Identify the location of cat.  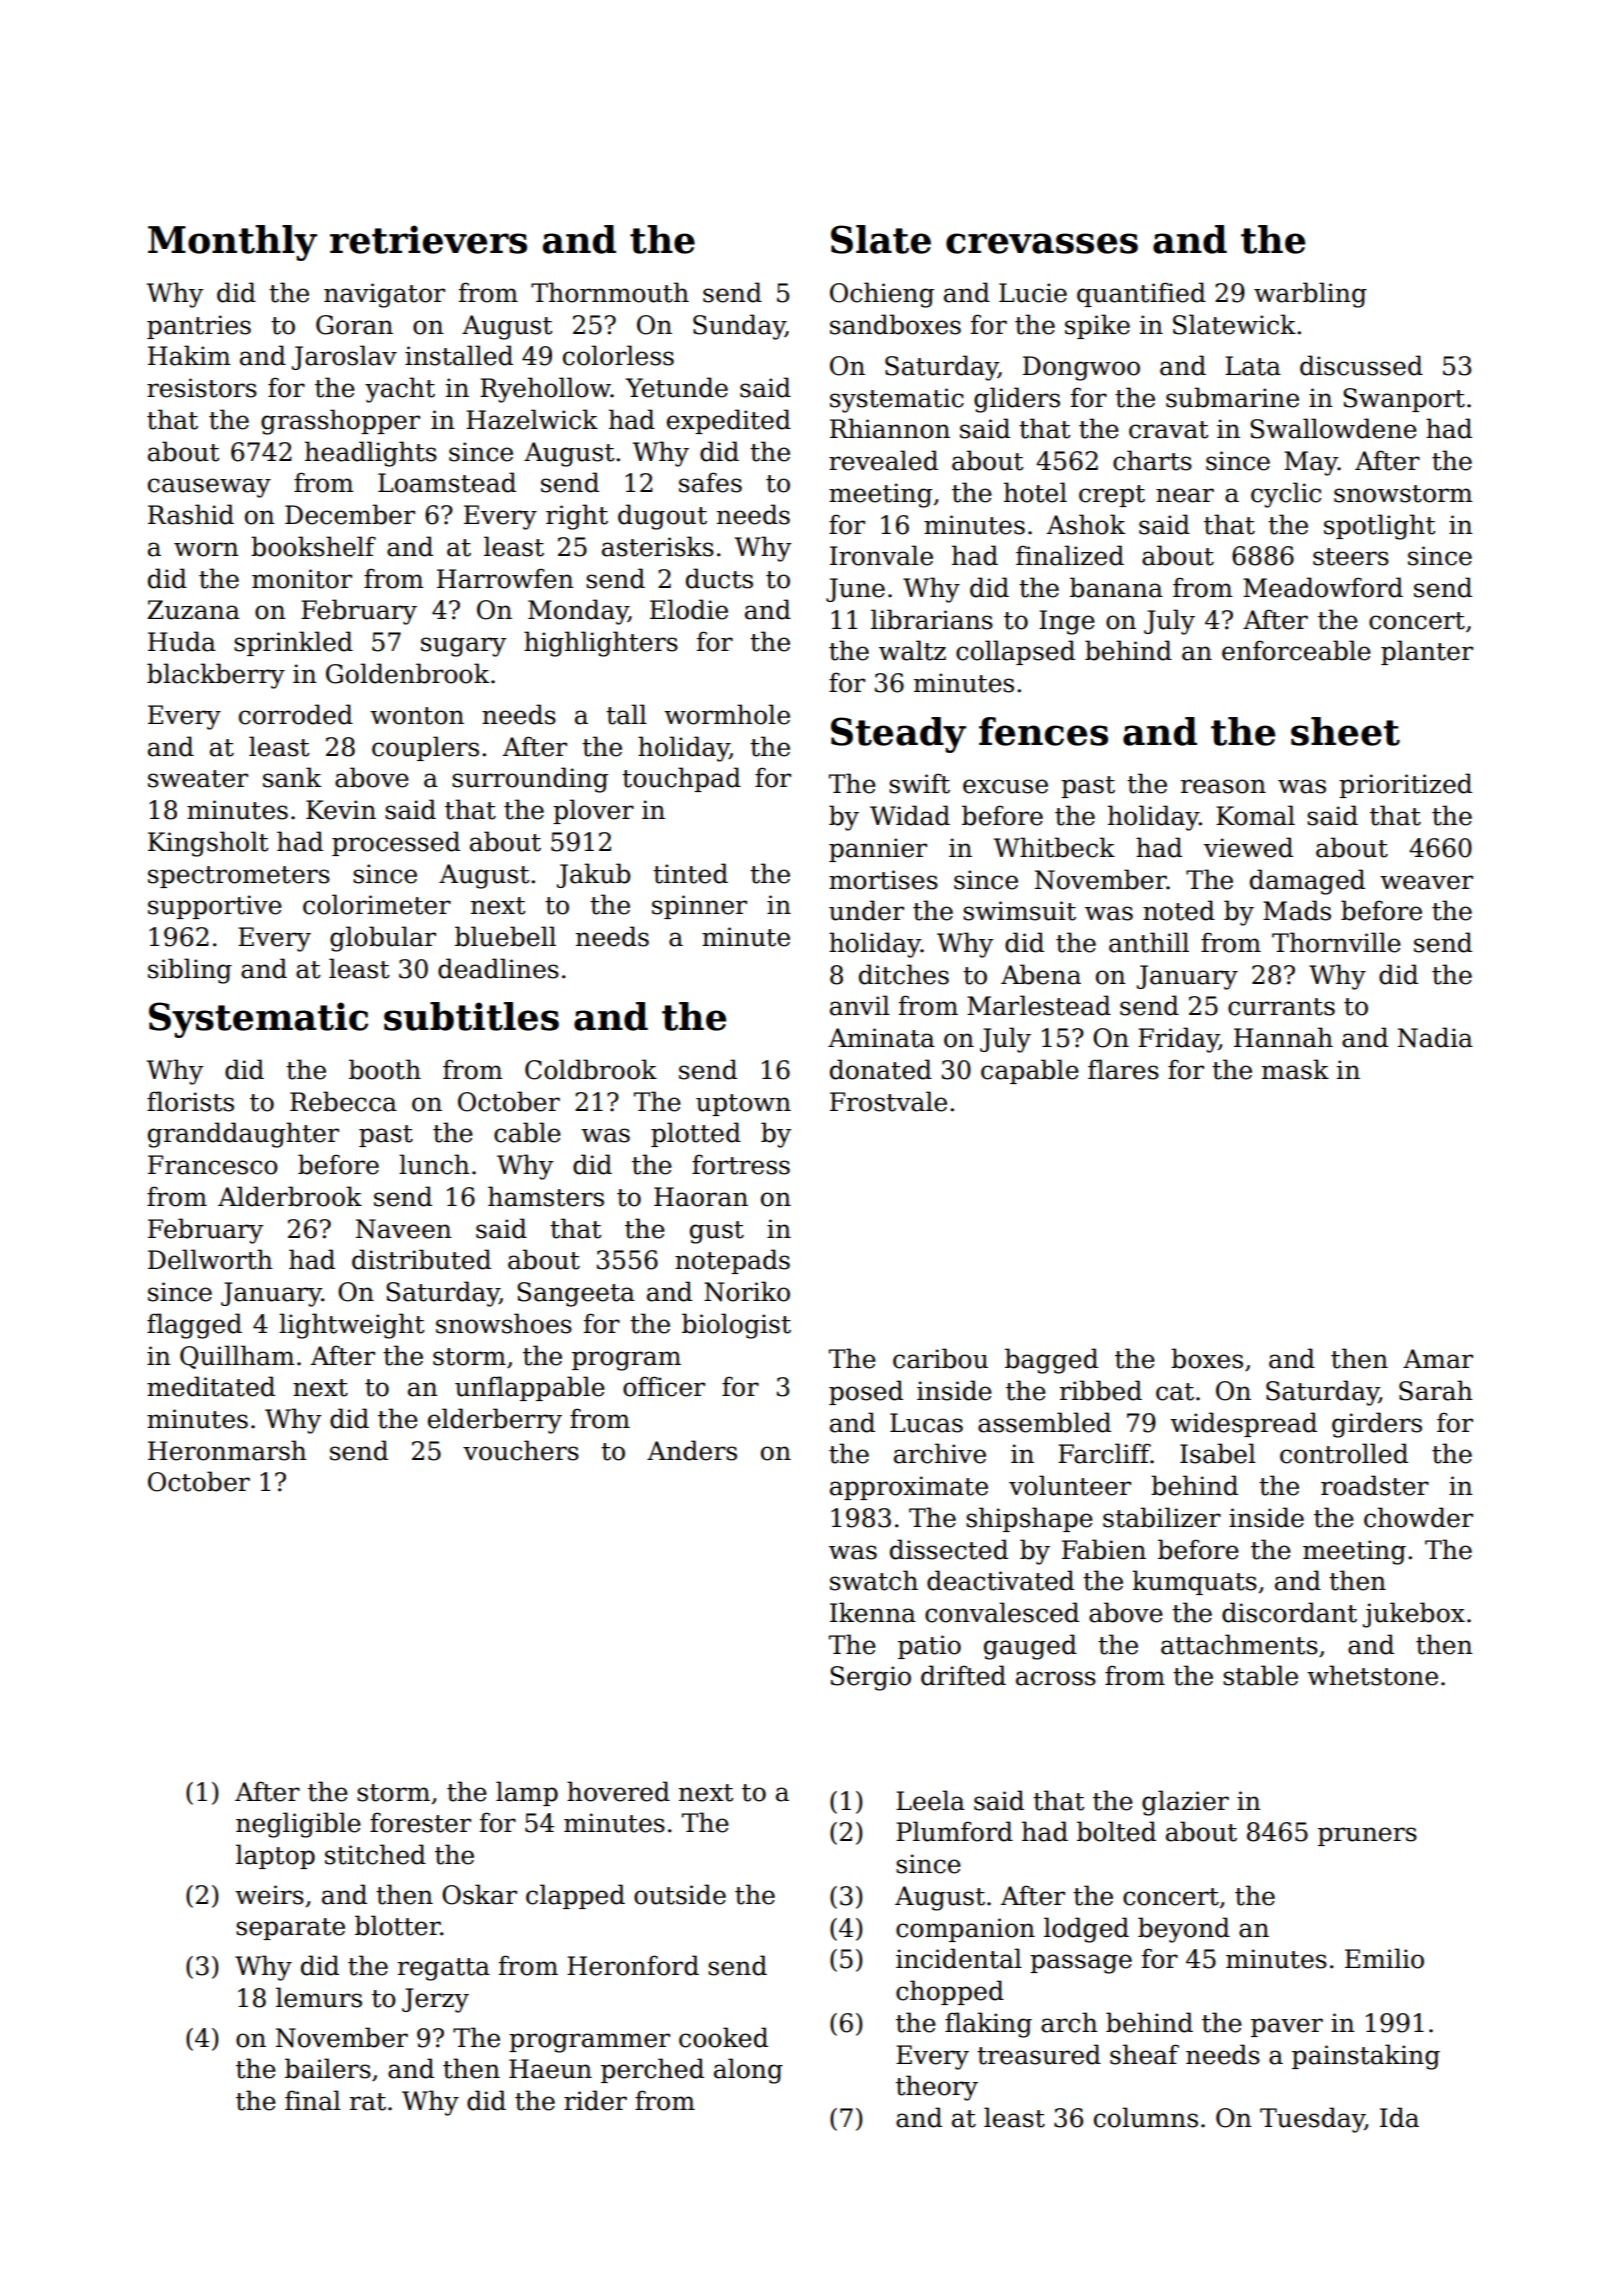
(1175, 1392).
